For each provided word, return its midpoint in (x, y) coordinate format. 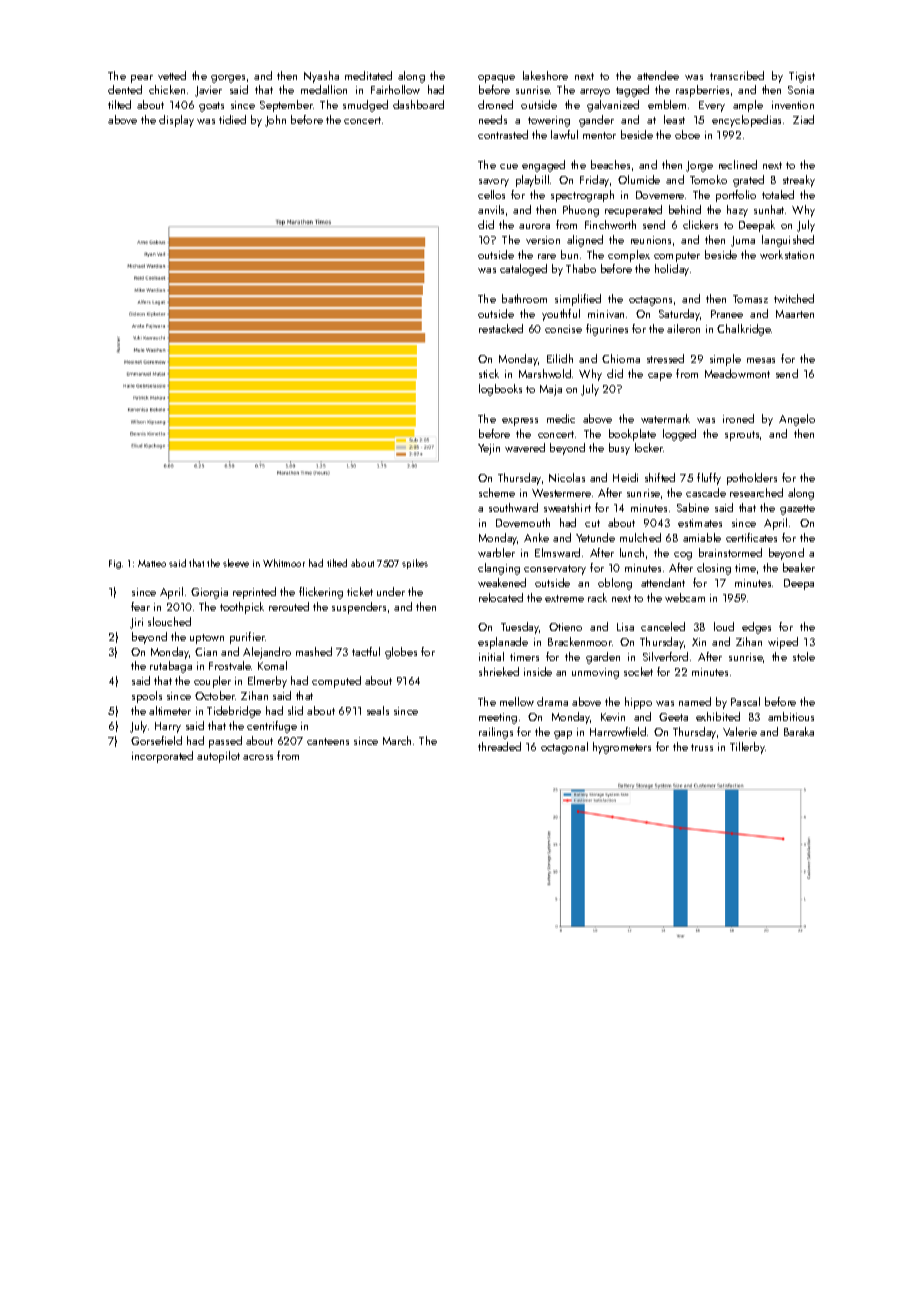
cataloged (523, 270)
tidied (232, 119)
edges (756, 628)
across (258, 757)
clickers (700, 224)
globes (401, 653)
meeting (498, 718)
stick (489, 373)
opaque (496, 79)
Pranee (727, 314)
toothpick (242, 608)
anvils (491, 209)
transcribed (737, 75)
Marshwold (545, 373)
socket (638, 671)
